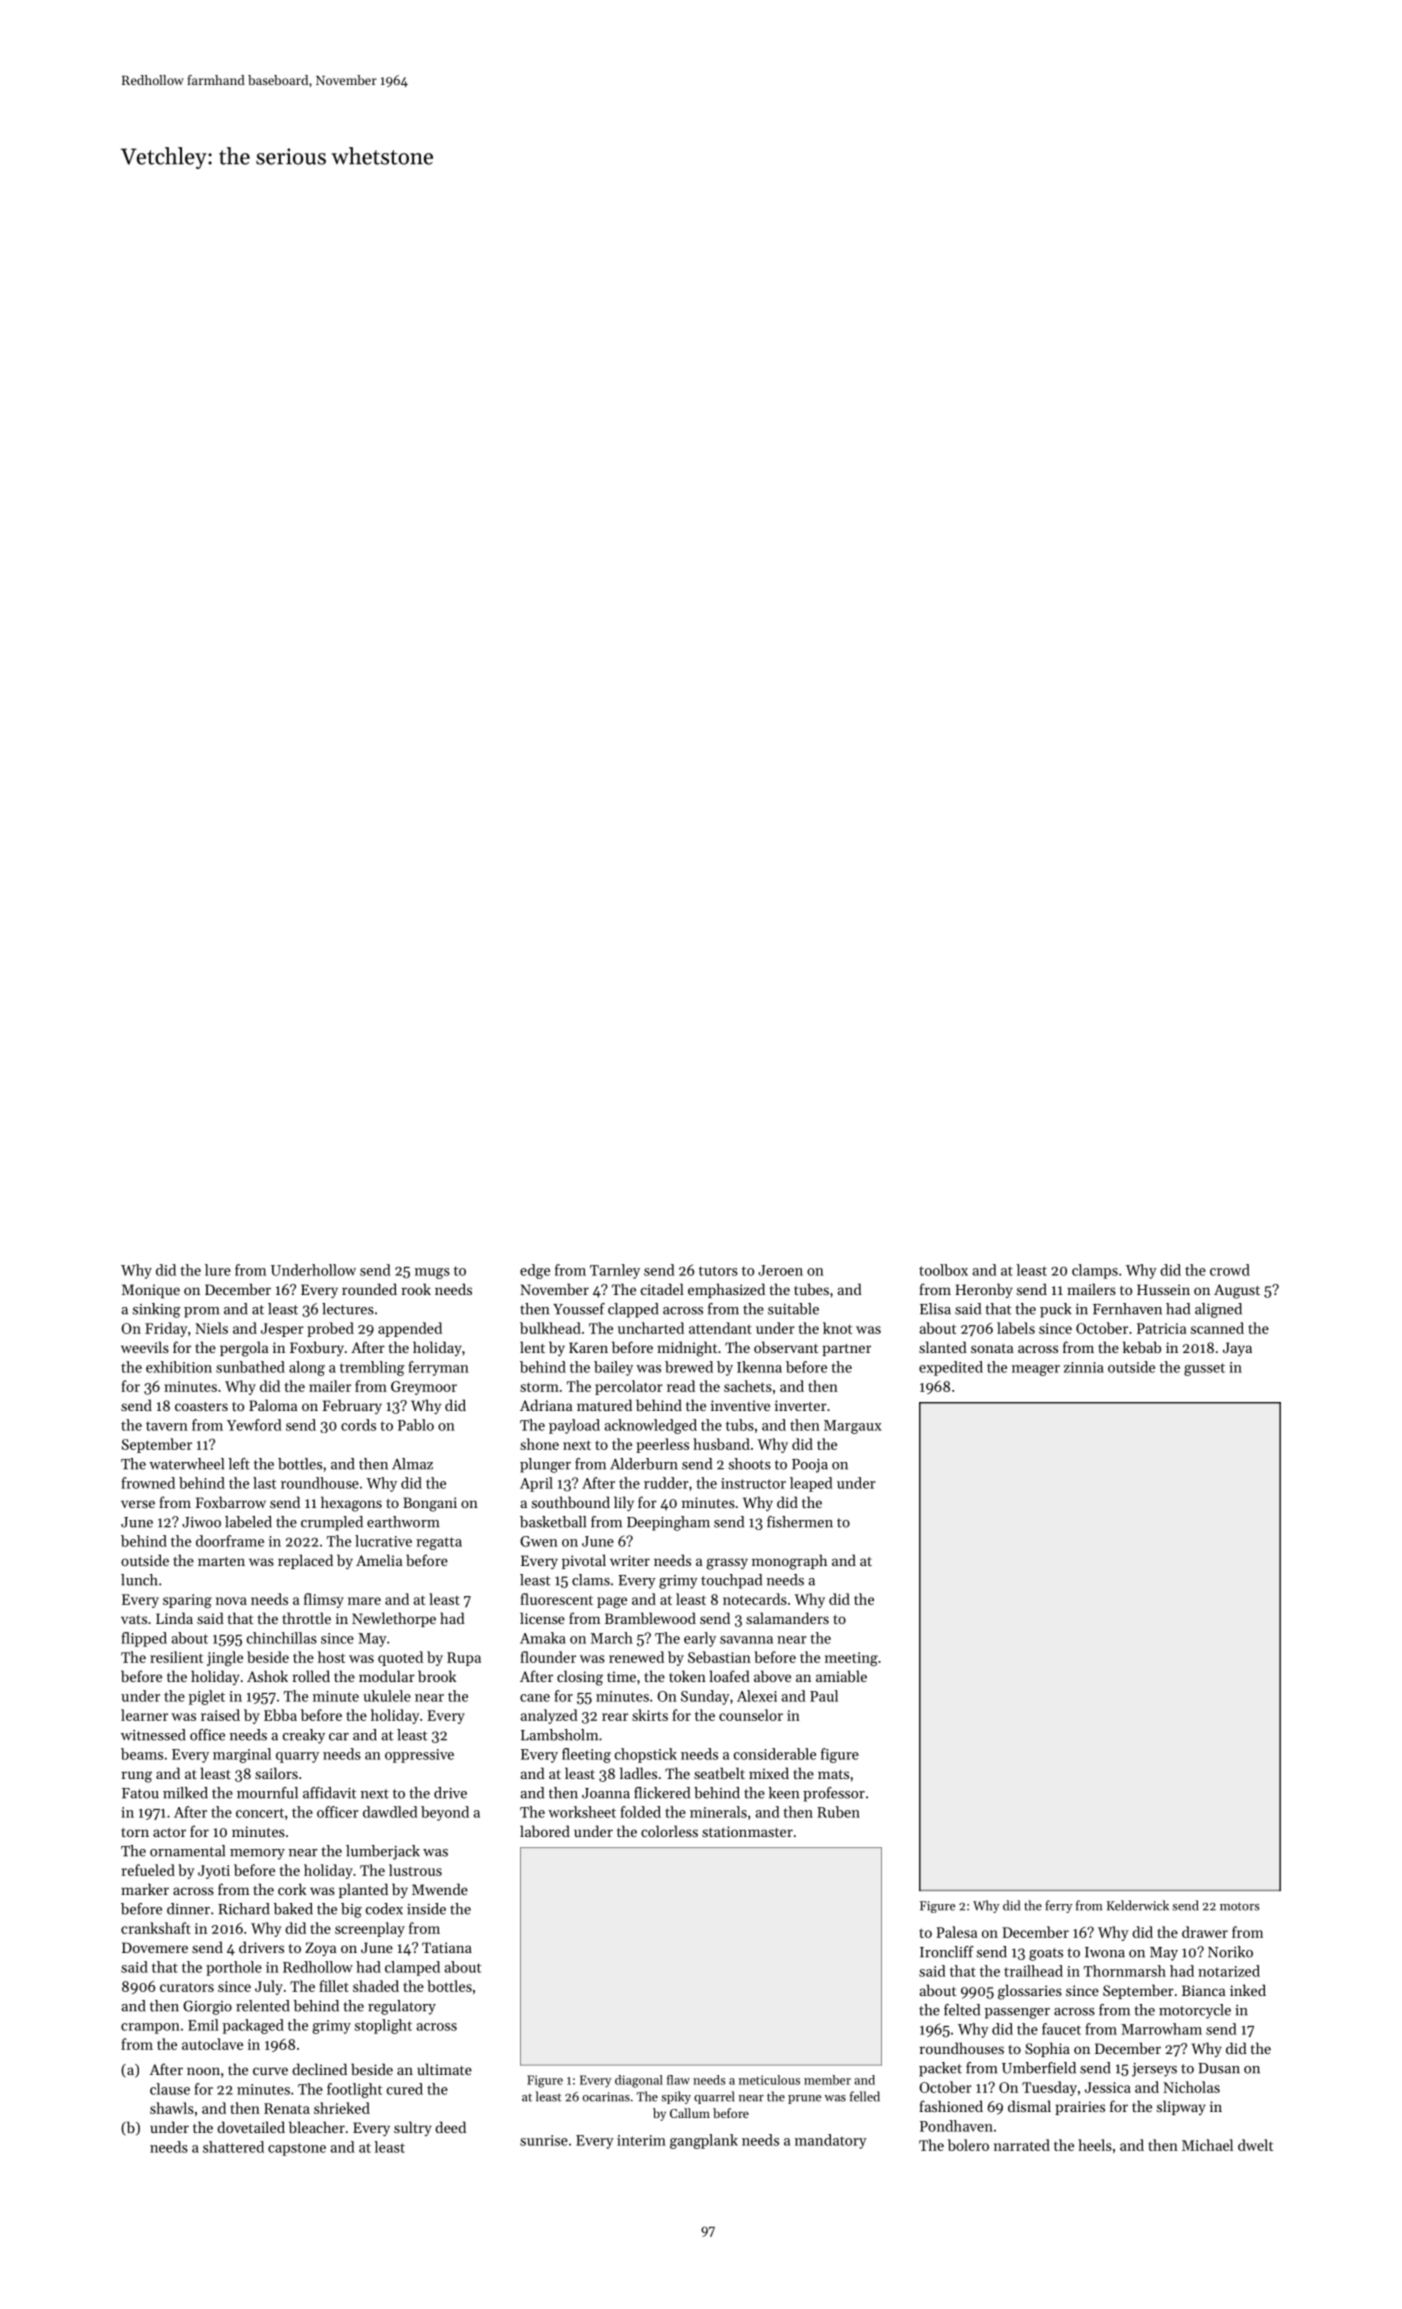 The height and width of the image is (2309, 1402). What do you see at coordinates (544, 2140) in the image?
I see `sunrise` at bounding box center [544, 2140].
